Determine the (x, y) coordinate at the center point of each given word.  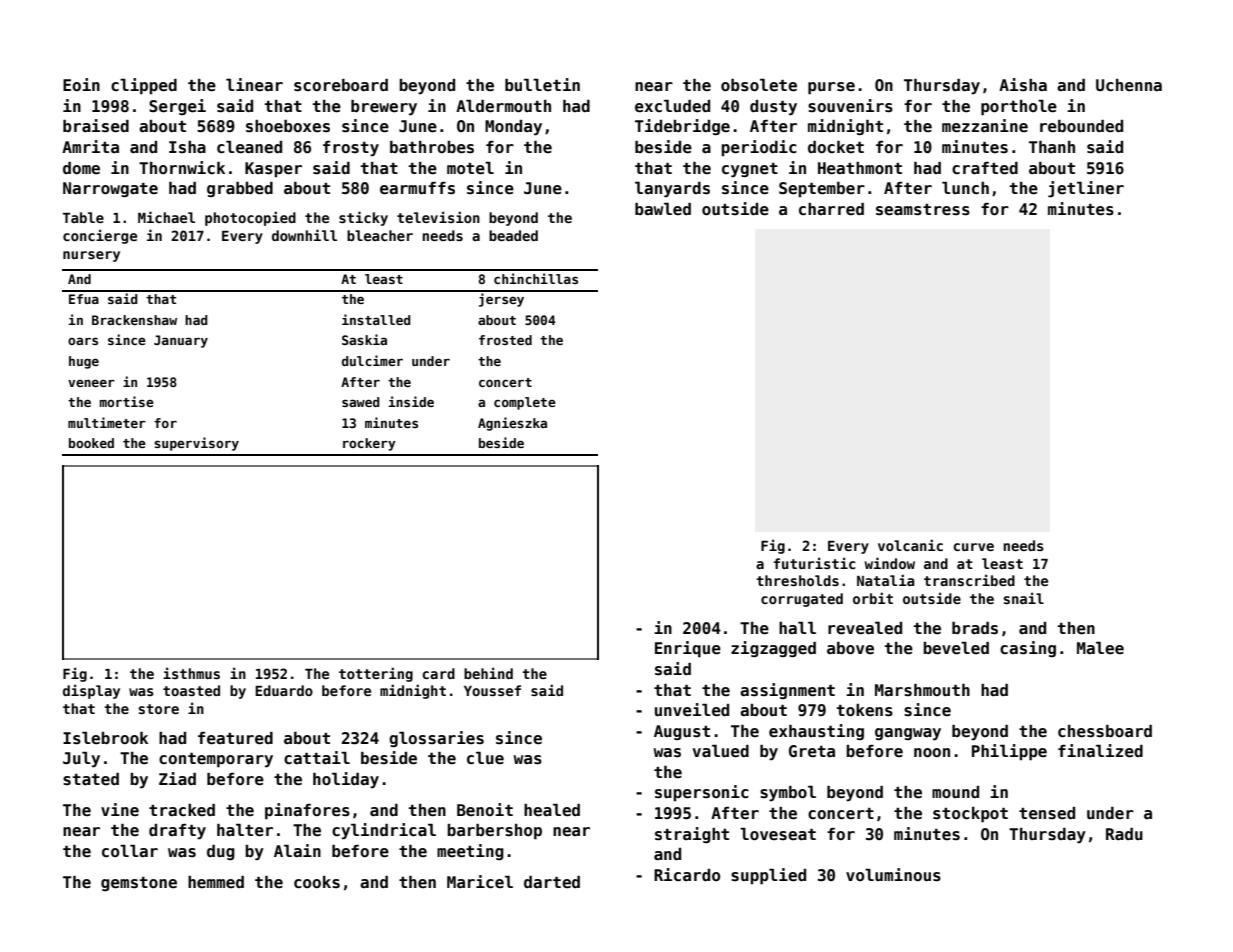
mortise (126, 401)
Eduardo (284, 690)
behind (488, 673)
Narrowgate (110, 189)
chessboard (1105, 731)
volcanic (910, 545)
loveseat (778, 834)
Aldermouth (503, 106)
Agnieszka (512, 424)
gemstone (139, 884)
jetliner (1086, 189)
